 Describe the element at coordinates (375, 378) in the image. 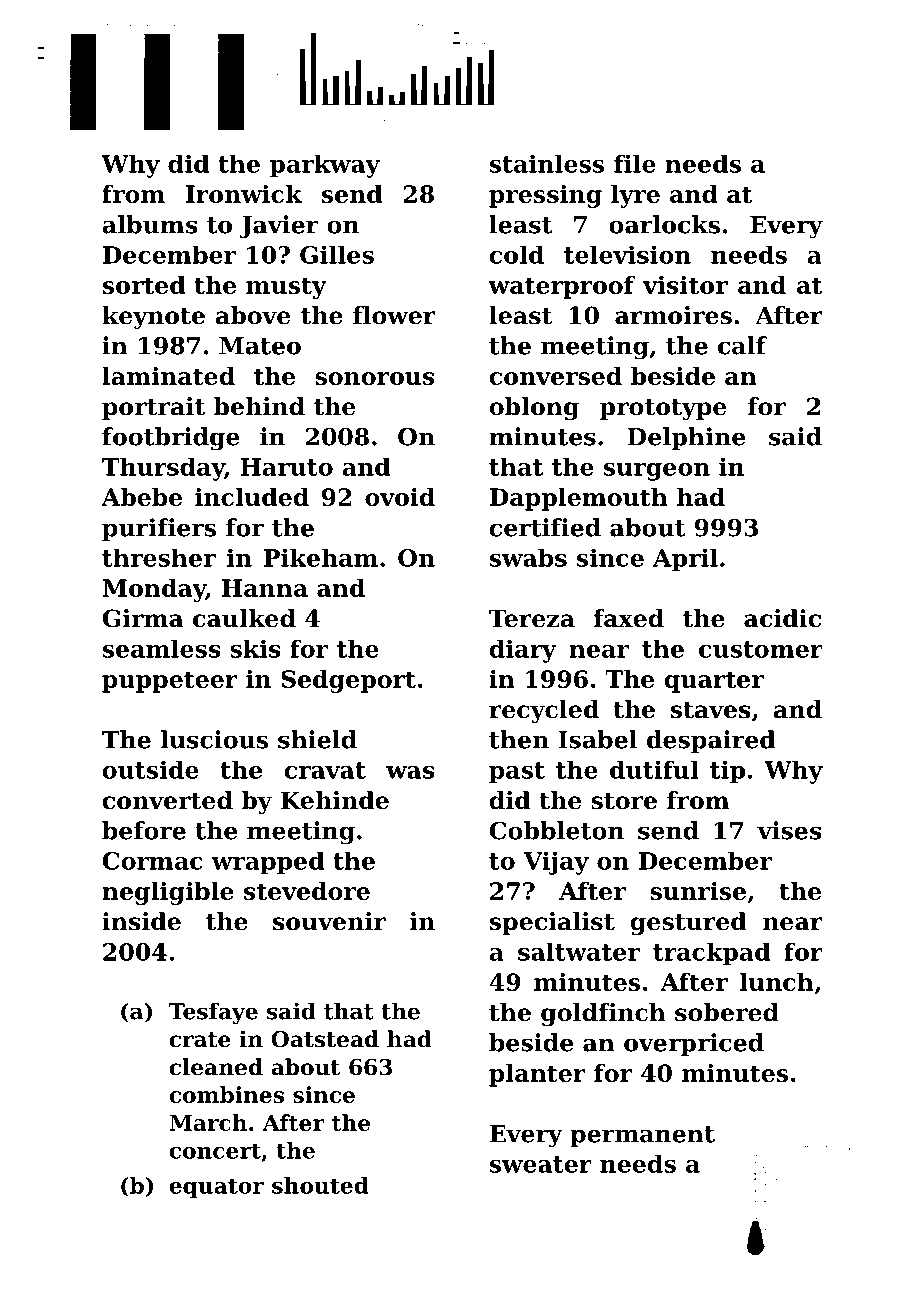

I see `sonorous` at that location.
